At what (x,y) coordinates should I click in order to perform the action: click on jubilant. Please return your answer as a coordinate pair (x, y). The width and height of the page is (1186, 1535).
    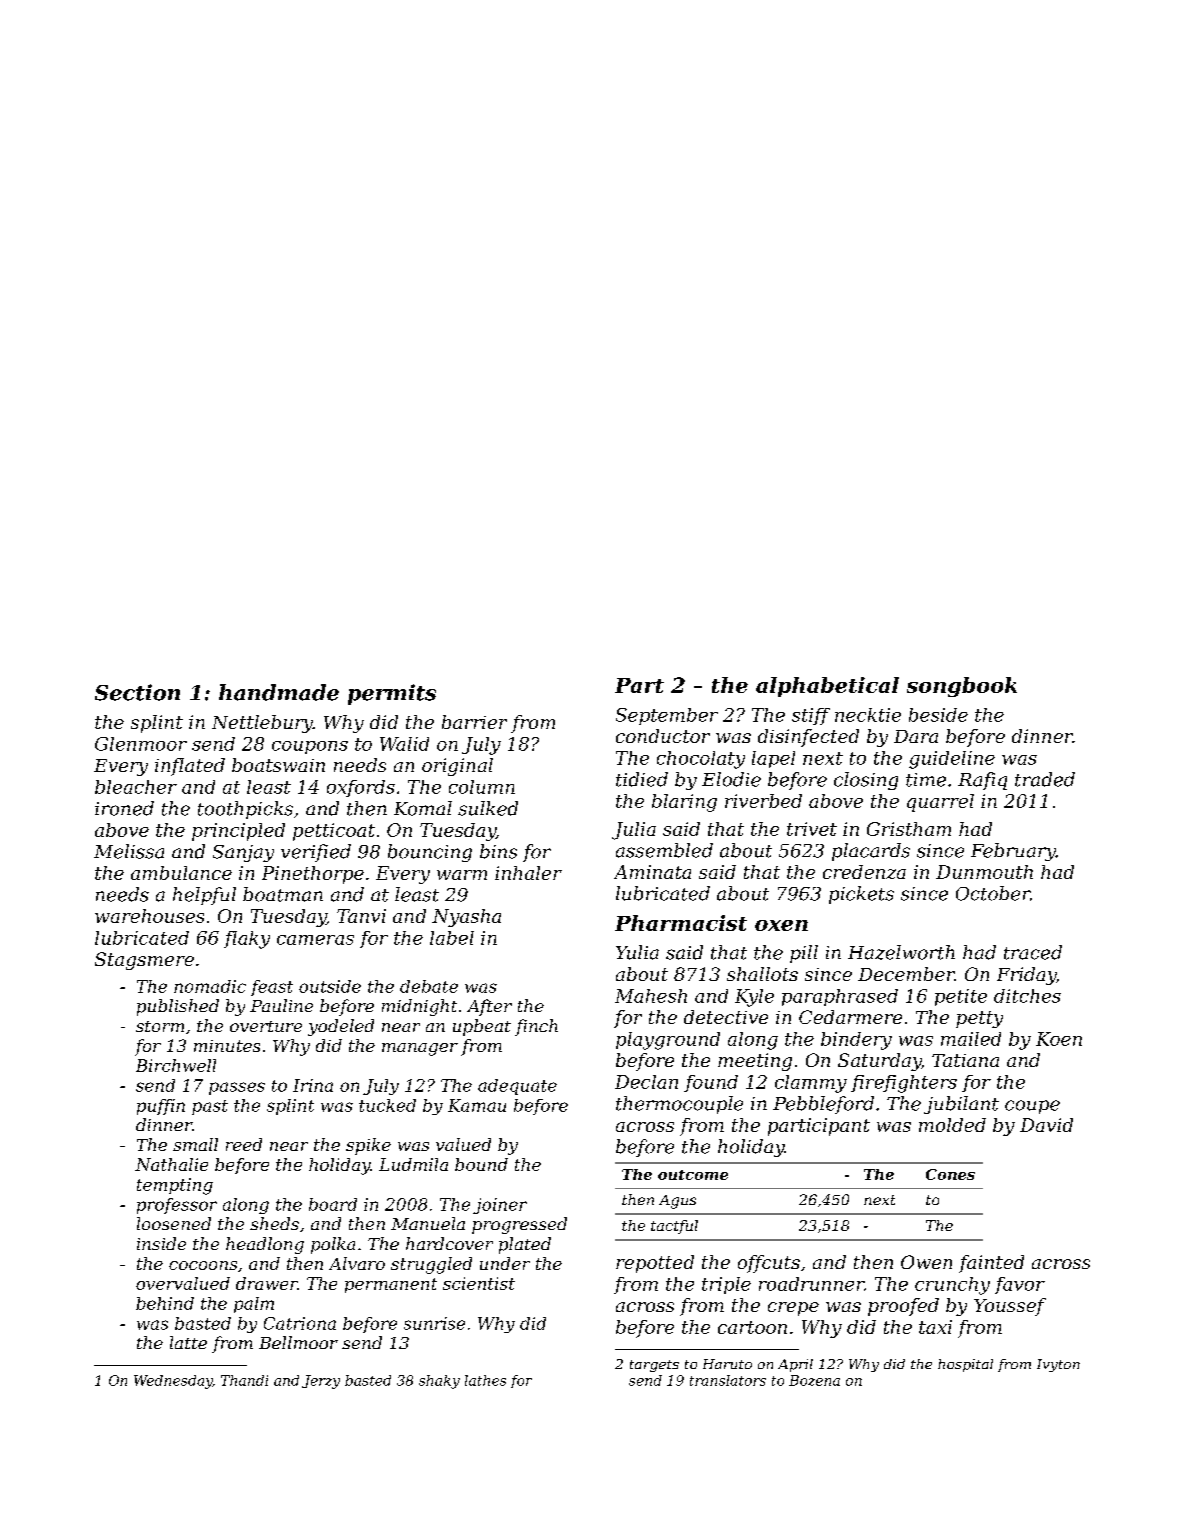
    Looking at the image, I should click on (961, 1105).
